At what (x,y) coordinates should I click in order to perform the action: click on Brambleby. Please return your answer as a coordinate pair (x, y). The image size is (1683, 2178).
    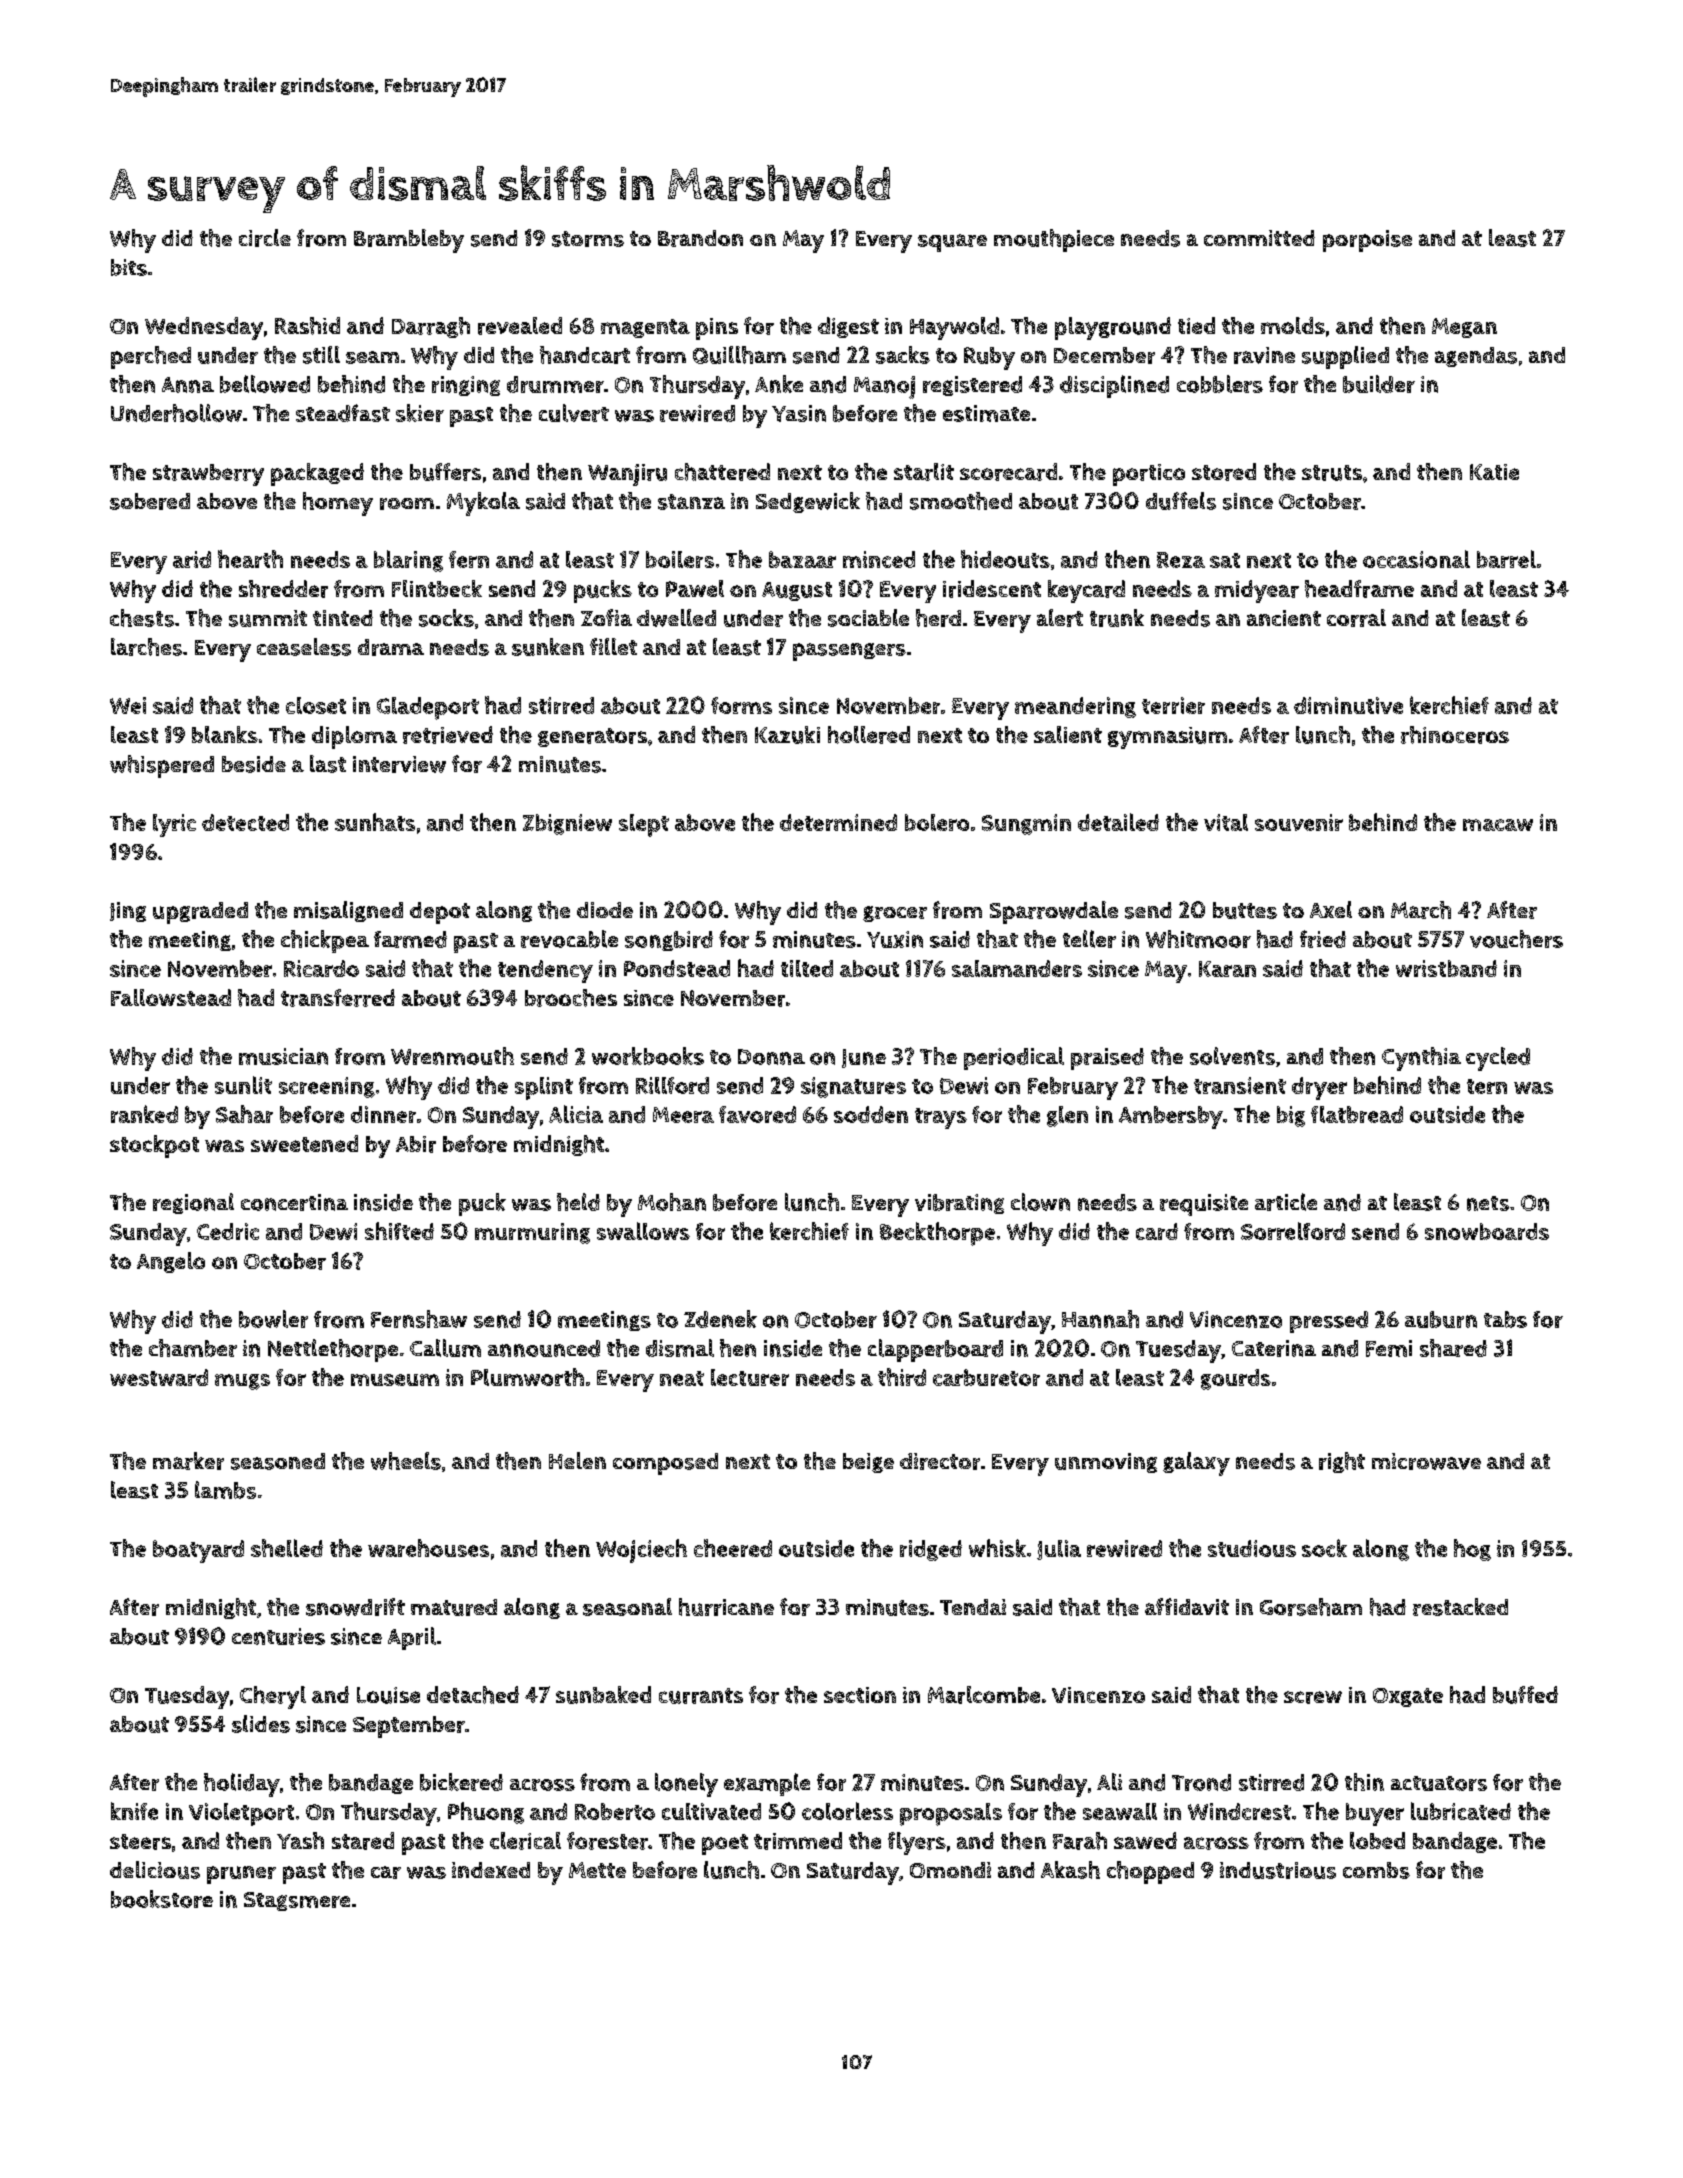
    Looking at the image, I should click on (409, 241).
